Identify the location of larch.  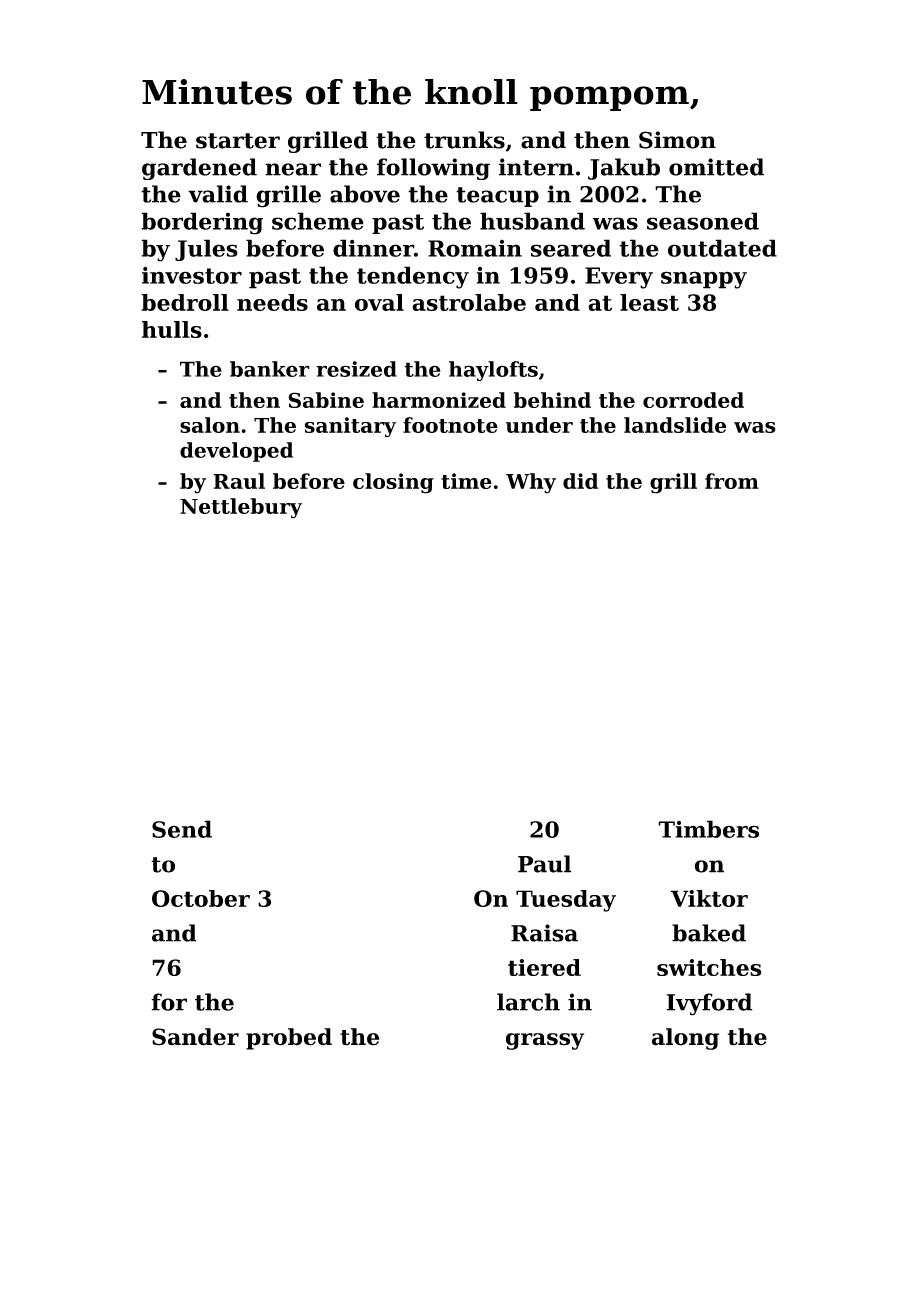
(528, 1002).
